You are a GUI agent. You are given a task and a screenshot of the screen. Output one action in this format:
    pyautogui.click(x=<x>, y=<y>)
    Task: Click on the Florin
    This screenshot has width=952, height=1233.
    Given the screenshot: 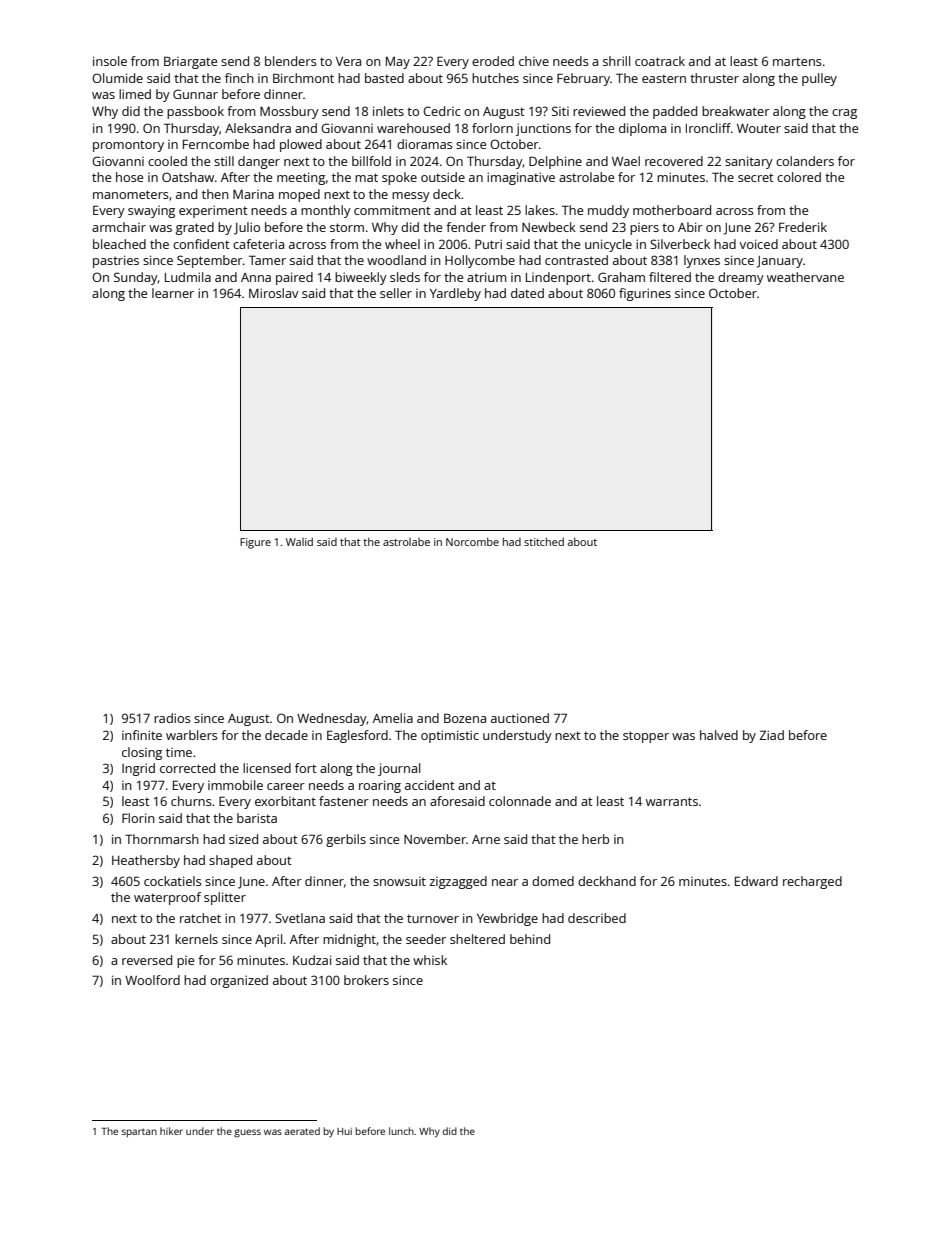 What is the action you would take?
    pyautogui.click(x=138, y=818)
